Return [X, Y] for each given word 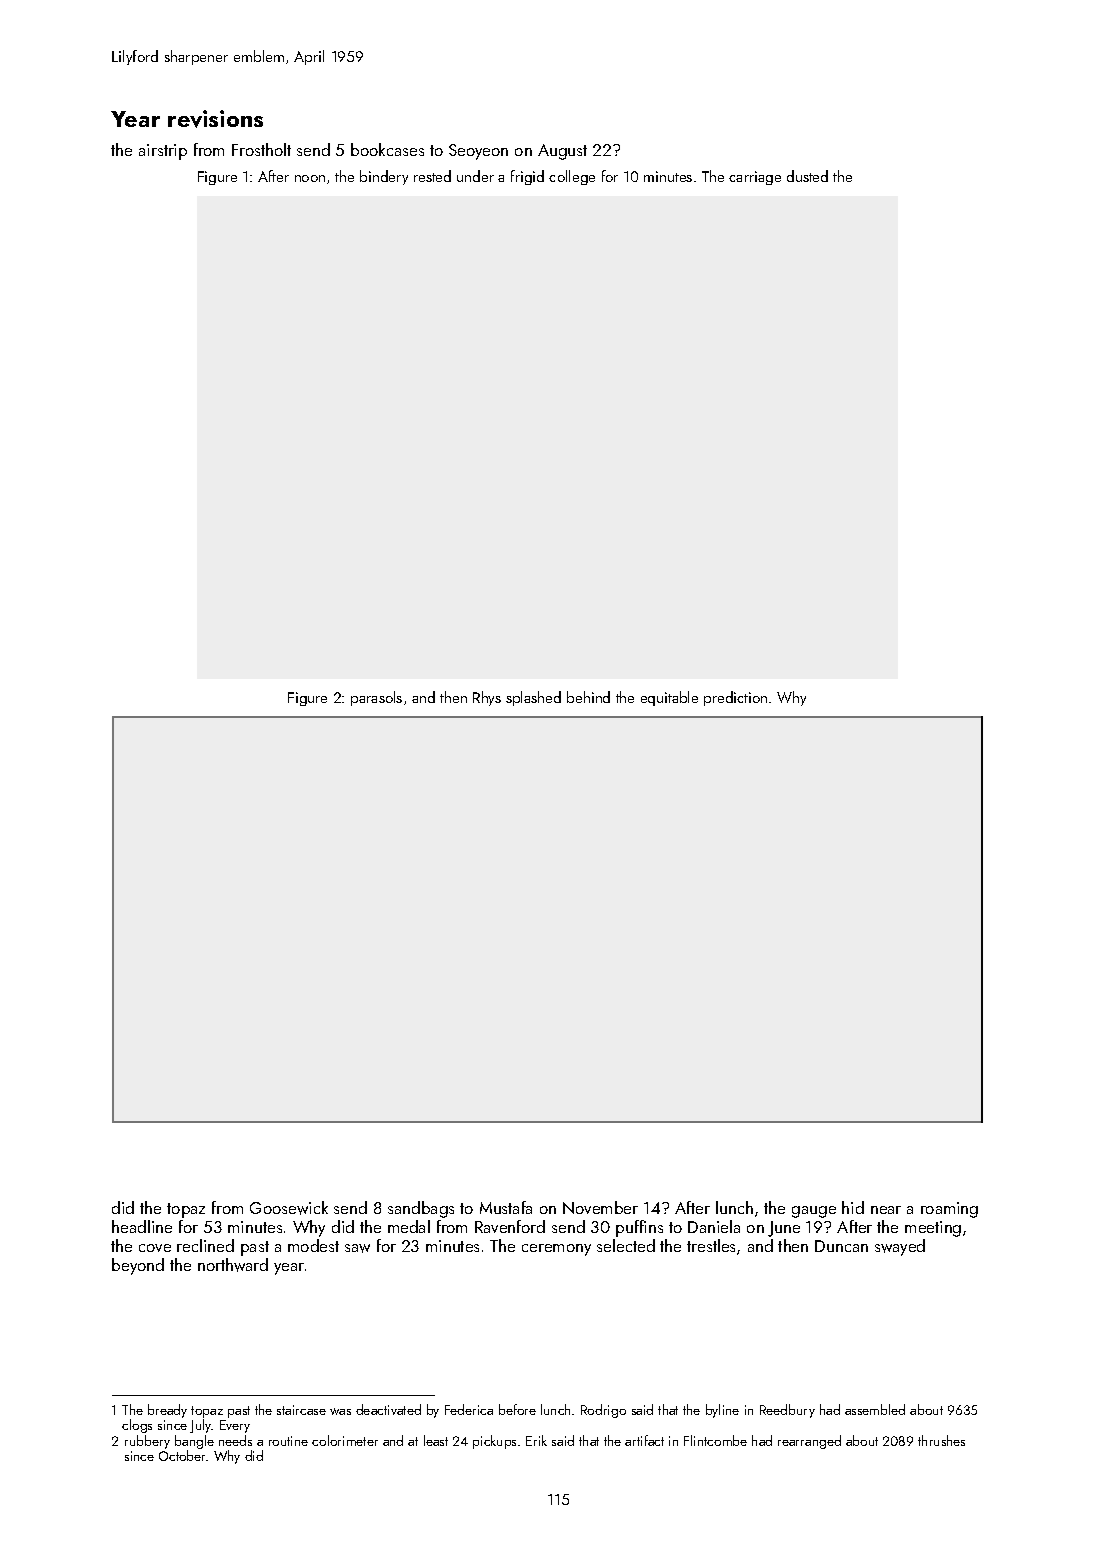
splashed [533, 698]
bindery [384, 177]
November [600, 1207]
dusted [807, 176]
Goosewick [289, 1208]
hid [853, 1207]
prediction [735, 698]
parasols [376, 698]
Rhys [487, 698]
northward [233, 1265]
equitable [669, 698]
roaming [949, 1210]
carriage [755, 178]
